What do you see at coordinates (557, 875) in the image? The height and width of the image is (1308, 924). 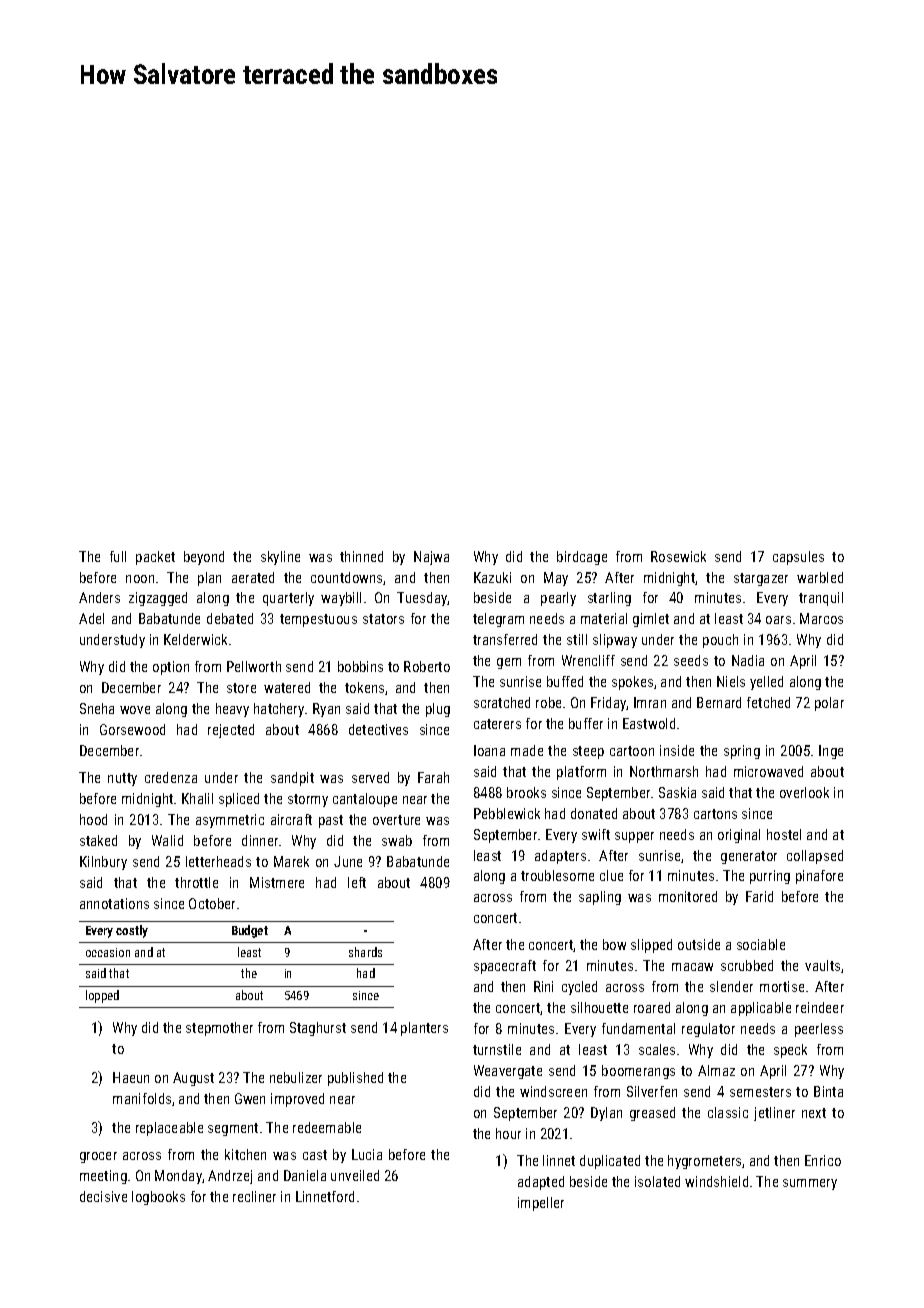 I see `troublesome` at bounding box center [557, 875].
